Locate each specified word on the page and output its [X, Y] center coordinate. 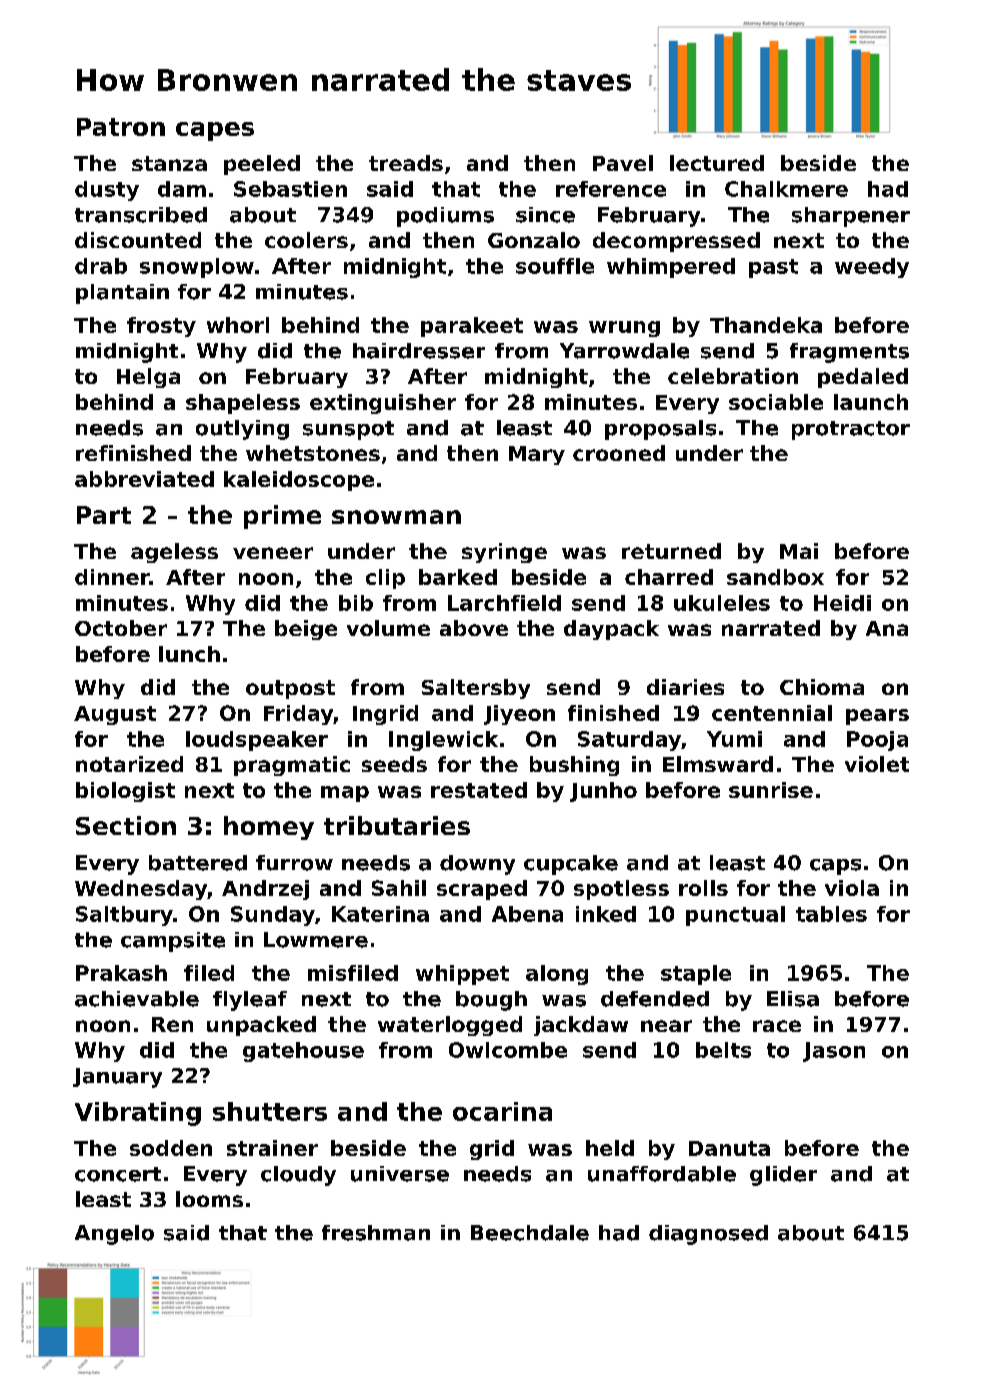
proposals [660, 430]
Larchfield [504, 603]
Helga [148, 378]
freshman [376, 1233]
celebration [733, 376]
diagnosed [708, 1235]
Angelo [114, 1235]
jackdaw [581, 1026]
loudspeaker [257, 741]
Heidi [842, 603]
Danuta [729, 1148]
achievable [137, 999]
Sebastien [290, 189]
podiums [445, 217]
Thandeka [766, 325]
